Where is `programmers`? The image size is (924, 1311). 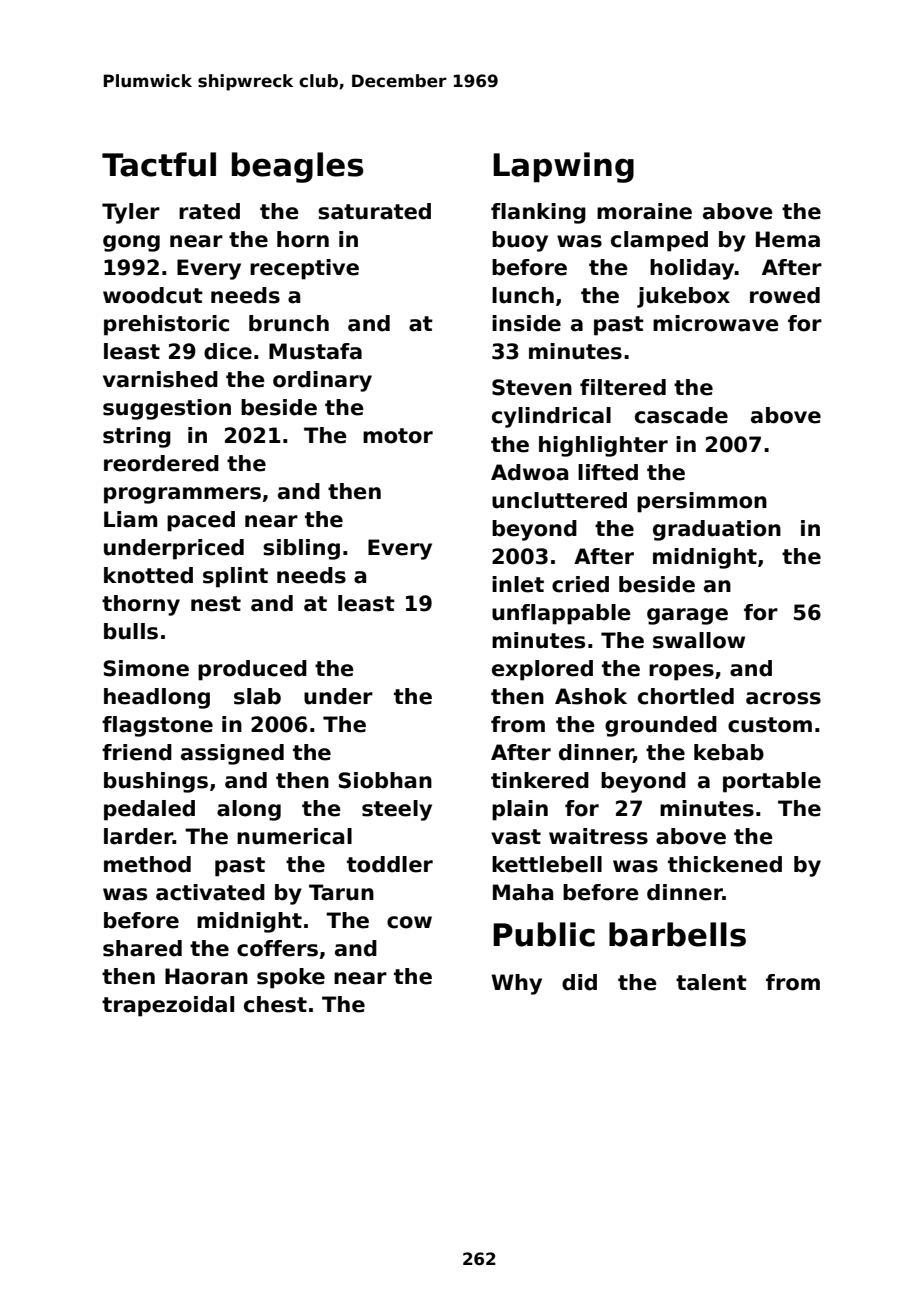 programmers is located at coordinates (182, 495).
